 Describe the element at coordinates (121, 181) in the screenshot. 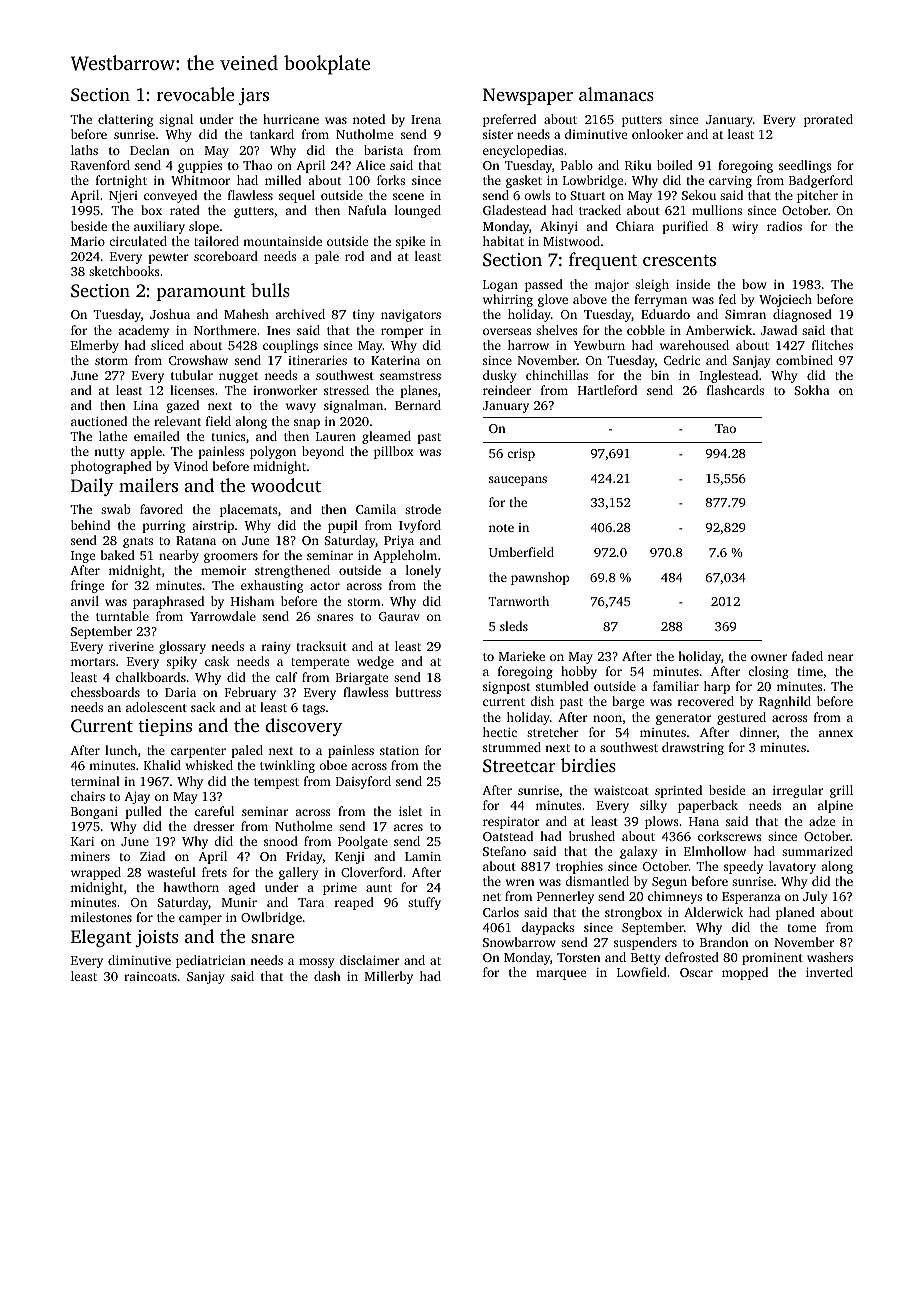

I see `fortnight` at that location.
